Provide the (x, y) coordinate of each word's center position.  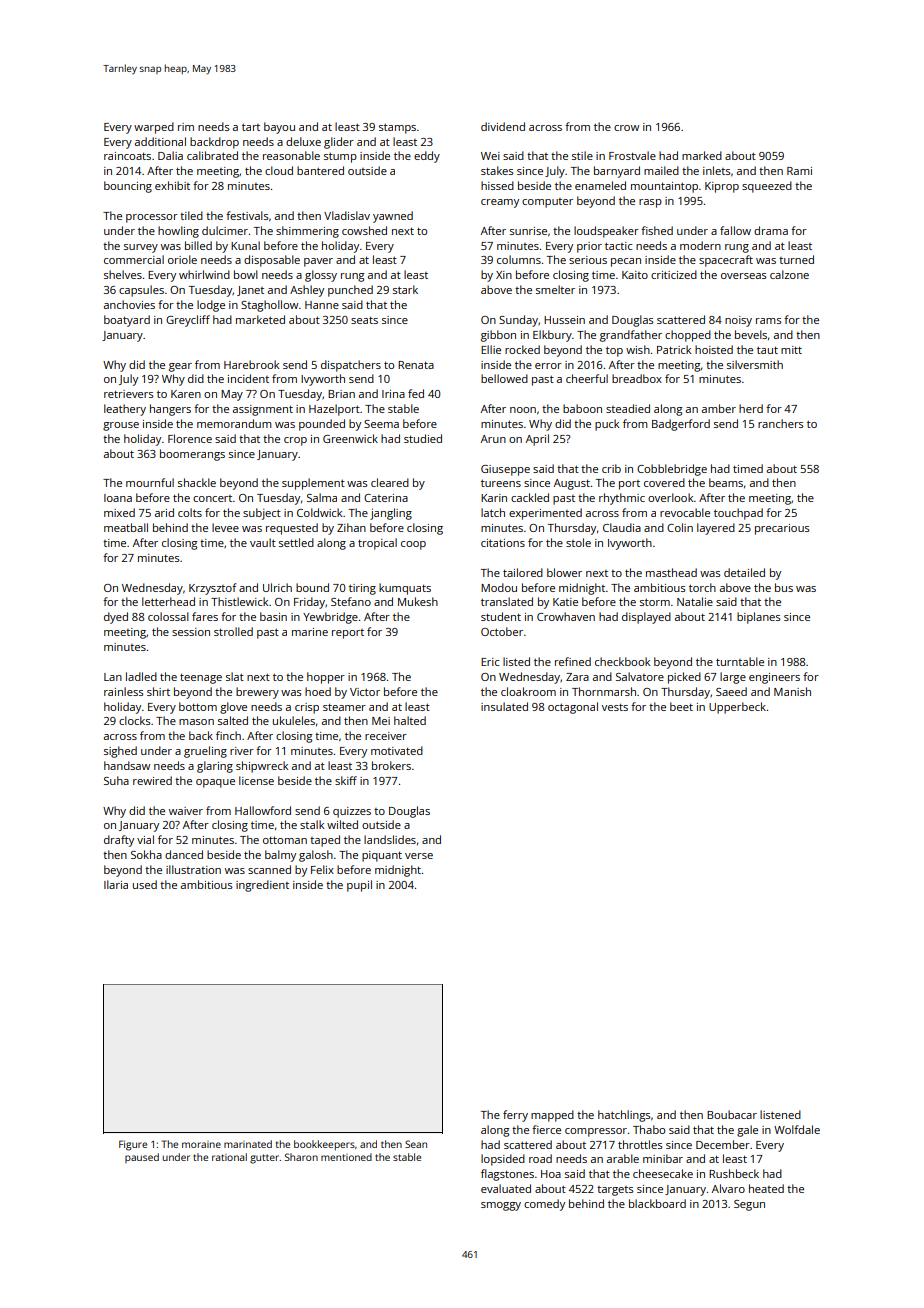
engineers (774, 678)
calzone (789, 274)
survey (141, 248)
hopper (326, 678)
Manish (792, 691)
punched (350, 291)
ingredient (262, 886)
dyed (116, 618)
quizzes (352, 812)
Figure (133, 1145)
